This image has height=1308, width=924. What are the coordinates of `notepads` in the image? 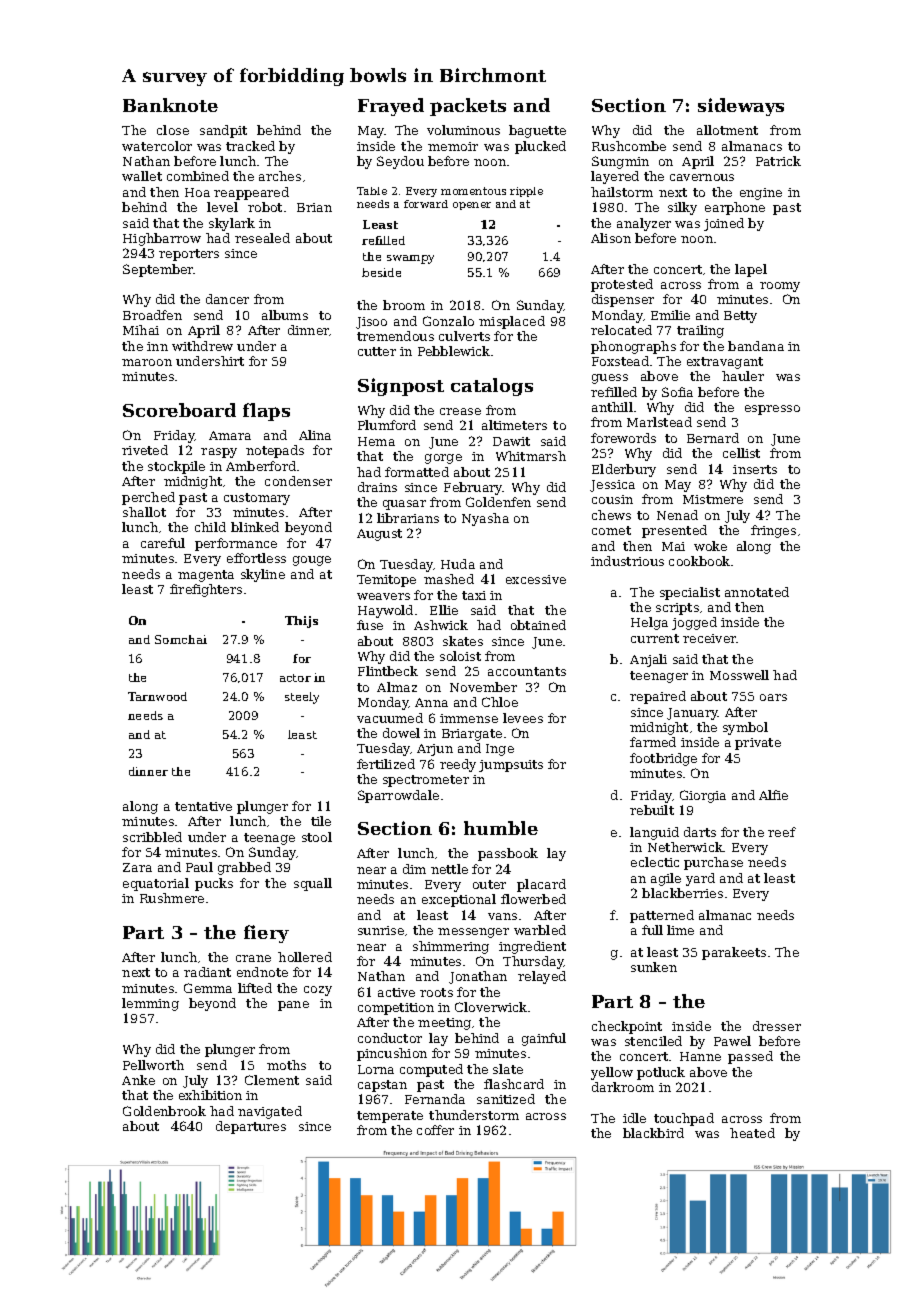 It's located at (275, 451).
